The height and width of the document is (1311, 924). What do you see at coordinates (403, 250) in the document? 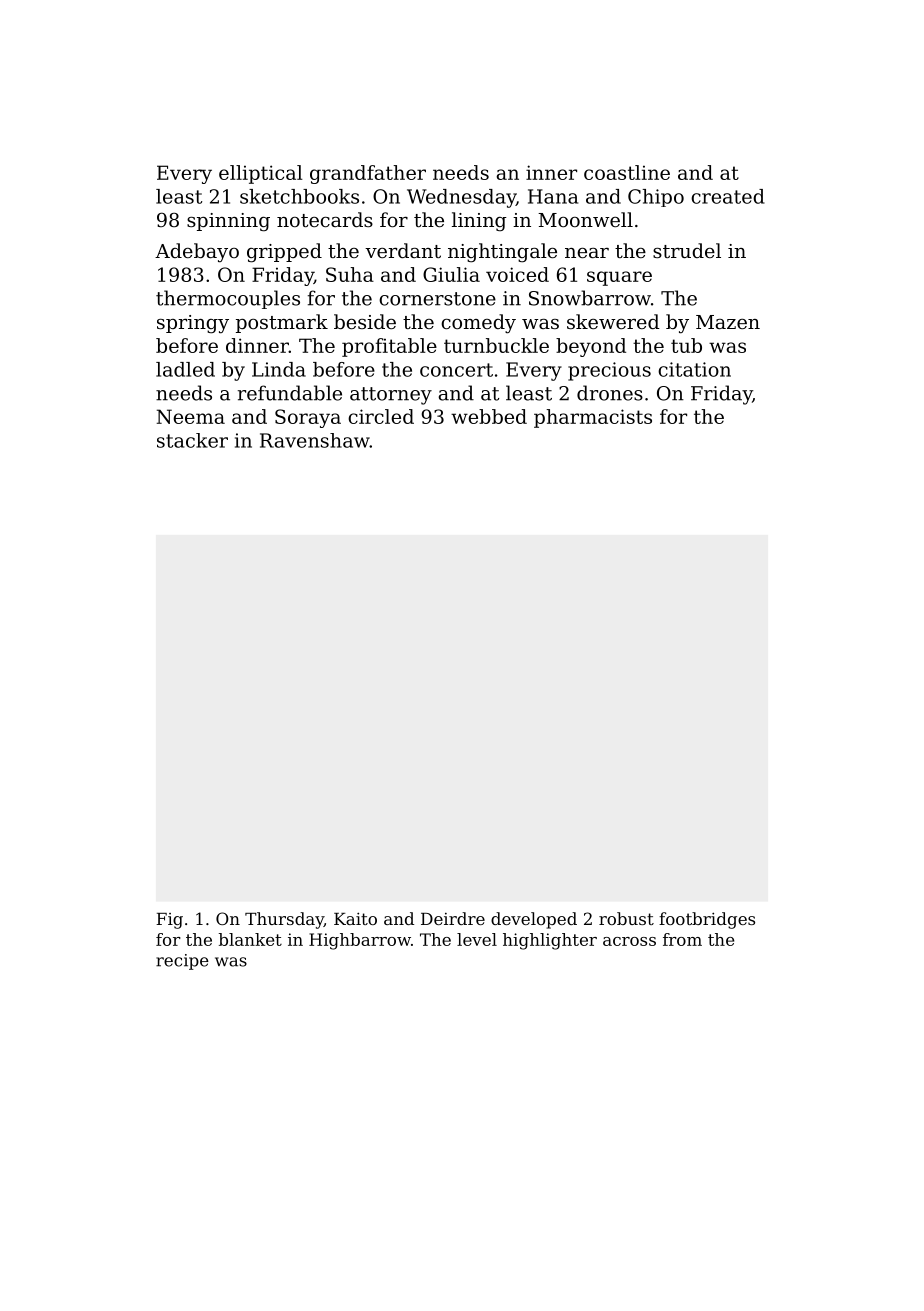
I see `verdant` at bounding box center [403, 250].
